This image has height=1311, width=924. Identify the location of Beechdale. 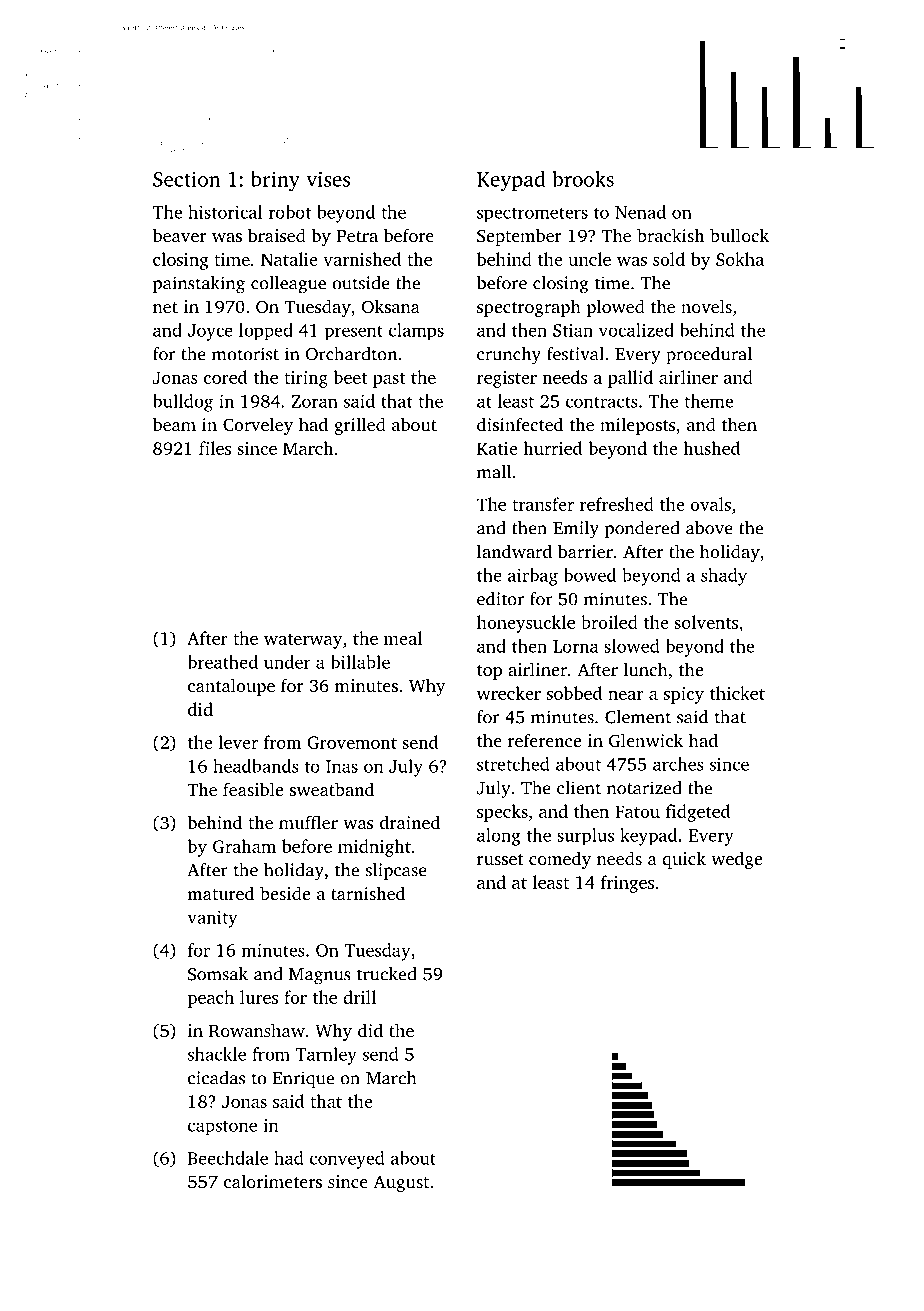
(228, 1158).
